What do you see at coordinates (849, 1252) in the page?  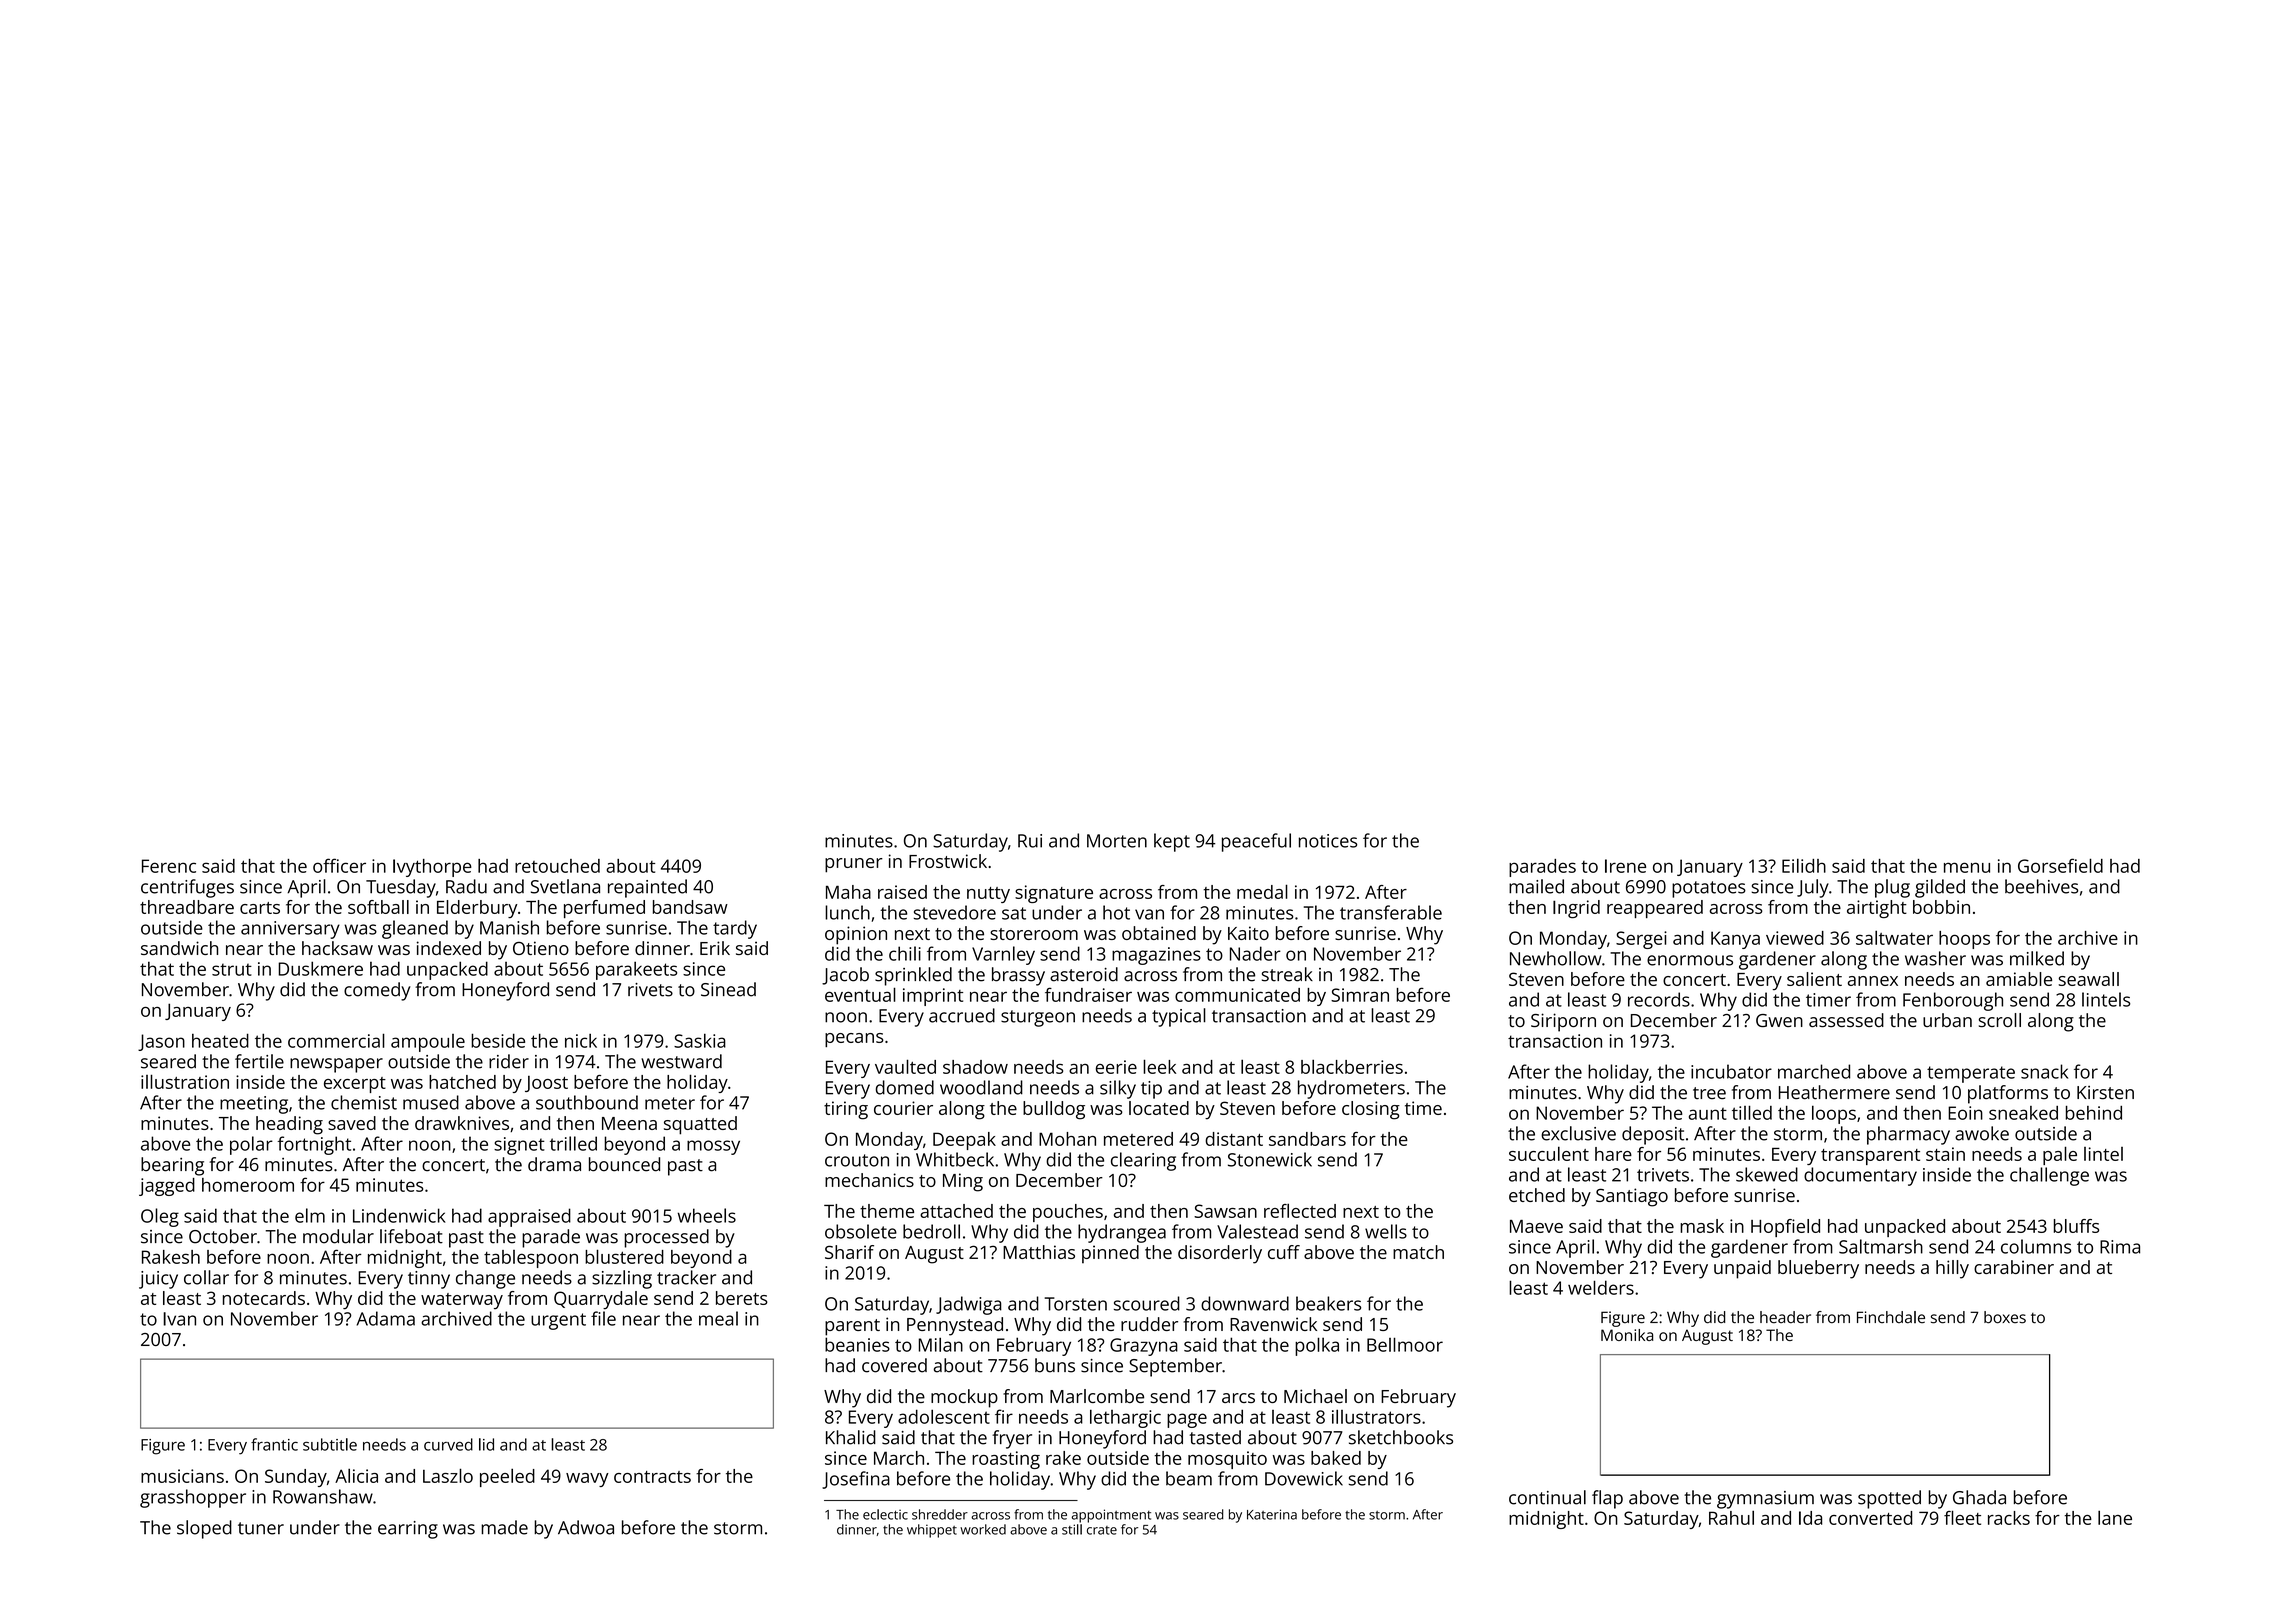 I see `Sharif` at bounding box center [849, 1252].
